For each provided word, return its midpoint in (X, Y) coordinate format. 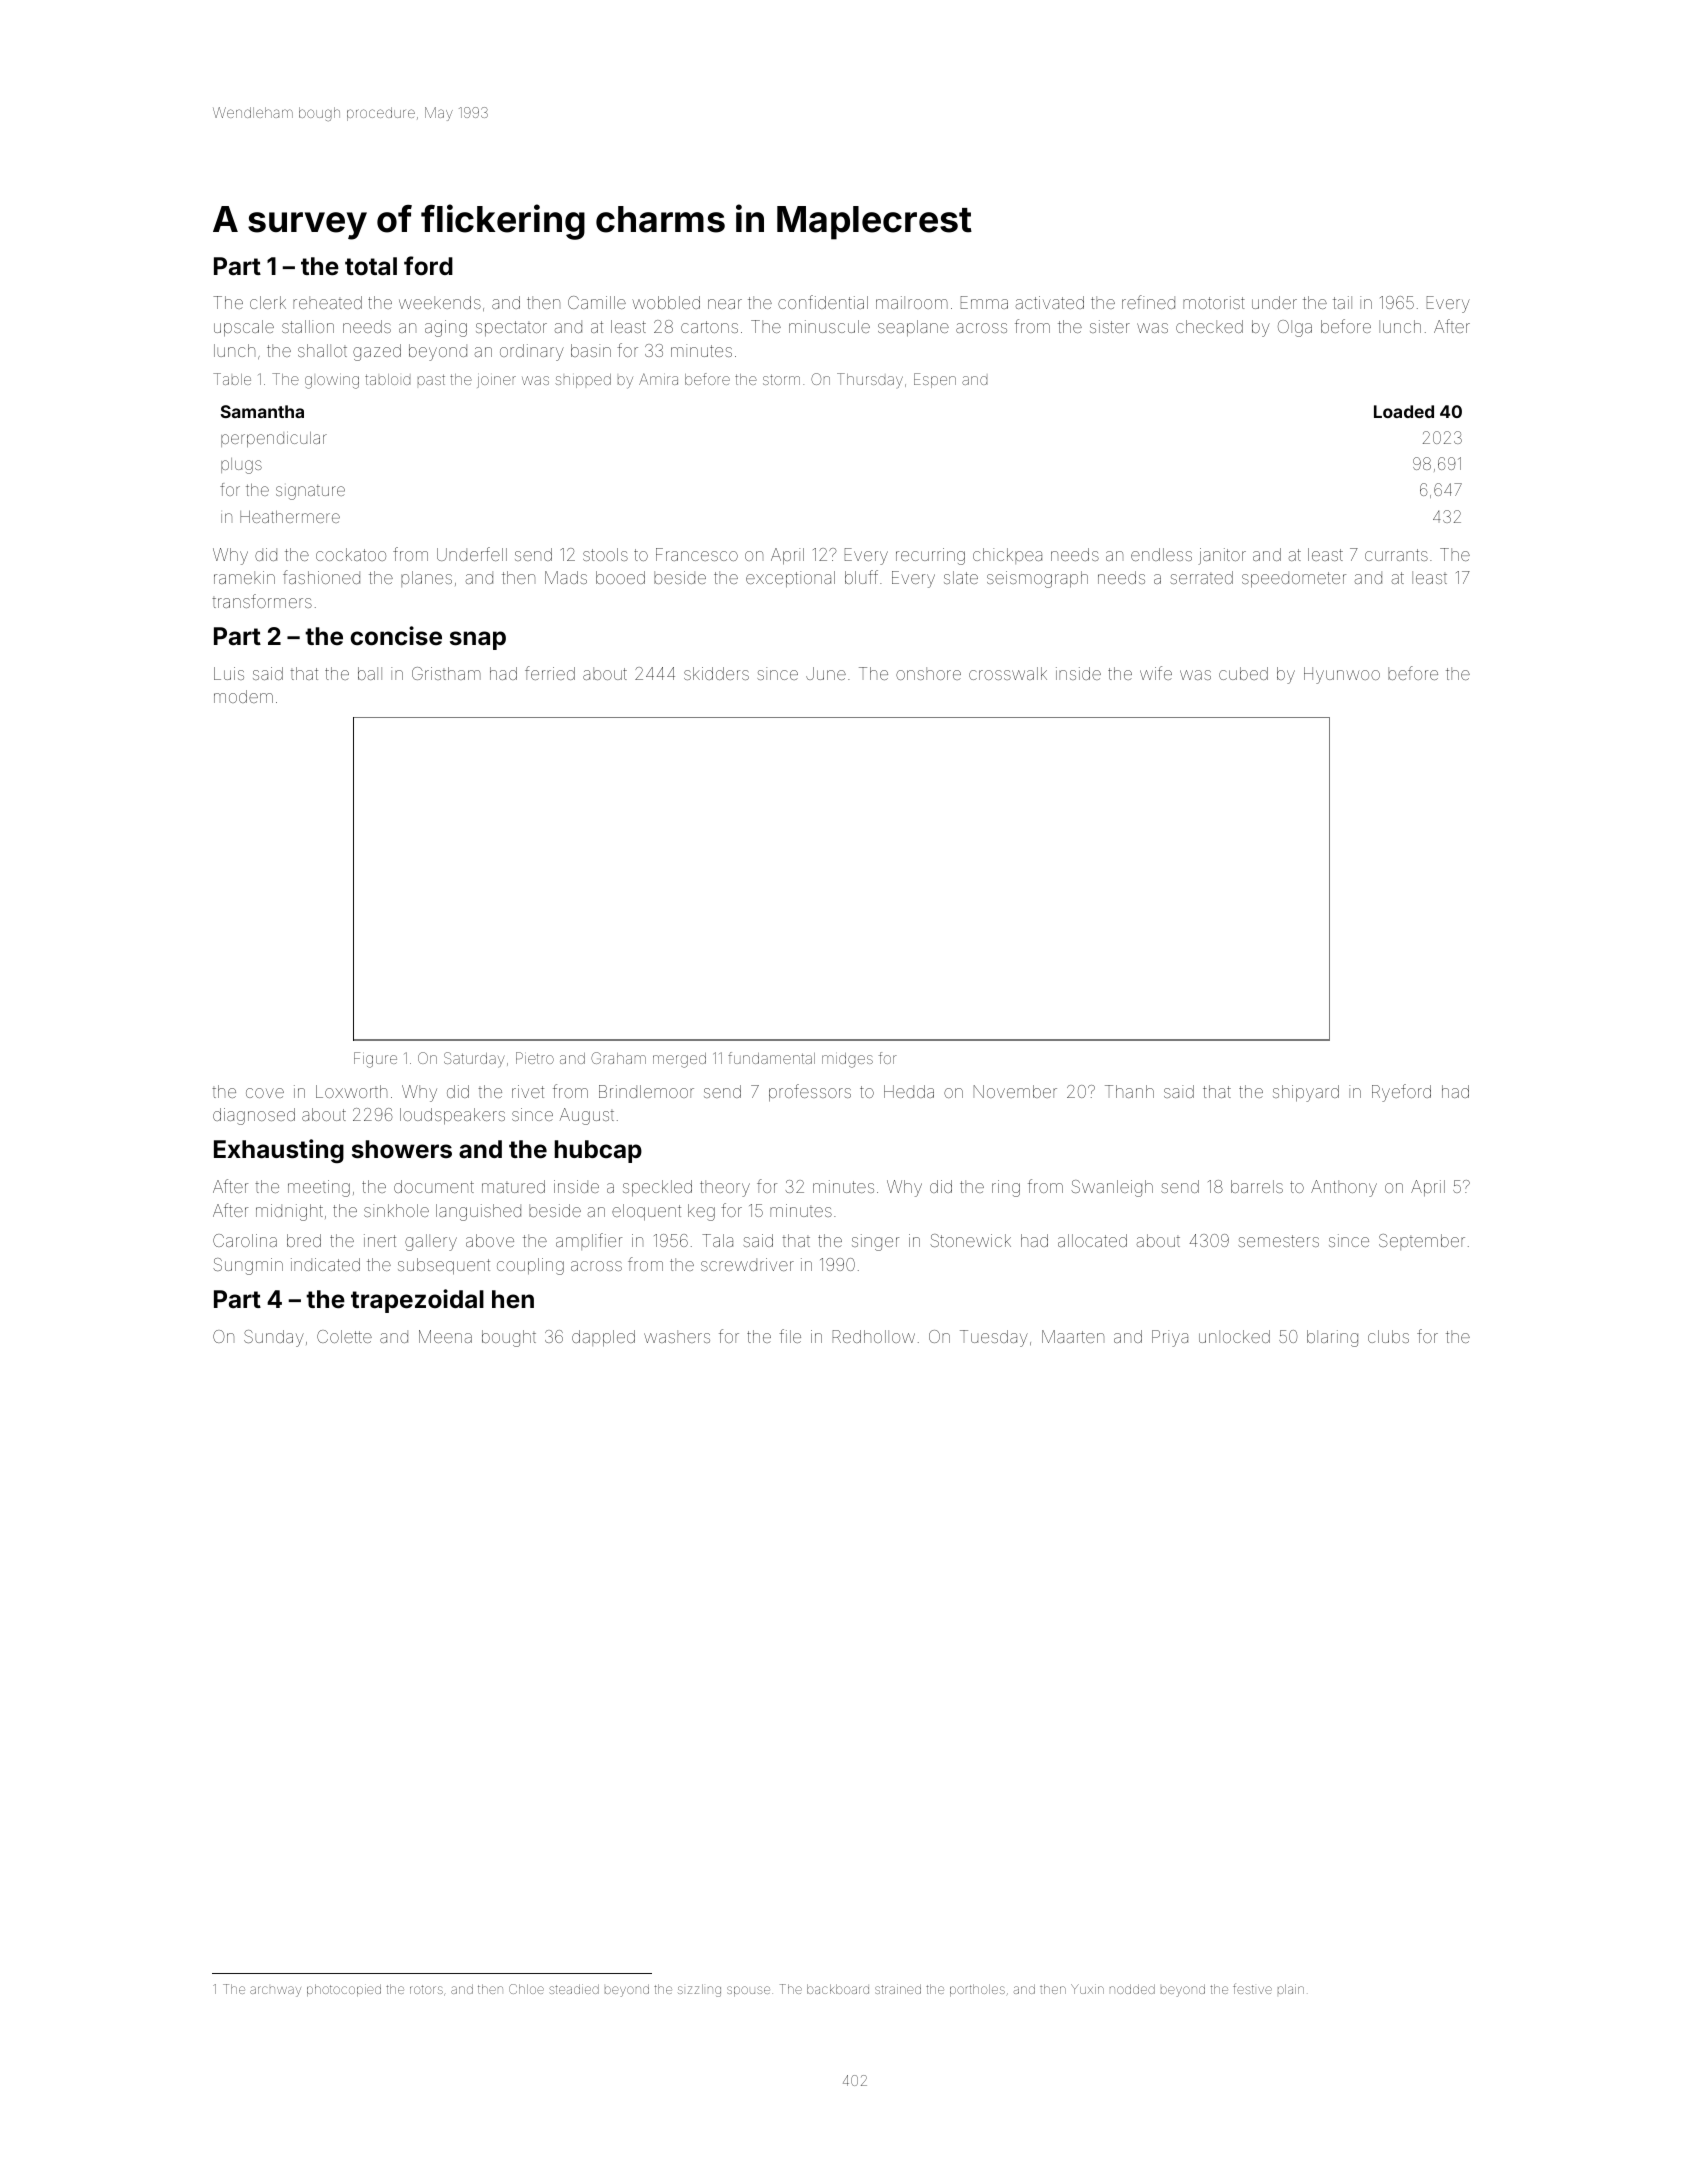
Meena (445, 1336)
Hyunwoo (1342, 675)
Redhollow (874, 1336)
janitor (1222, 556)
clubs (1388, 1336)
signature (310, 492)
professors (810, 1093)
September (1422, 1242)
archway (275, 1991)
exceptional (790, 579)
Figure (375, 1060)
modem (243, 696)
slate (961, 577)
